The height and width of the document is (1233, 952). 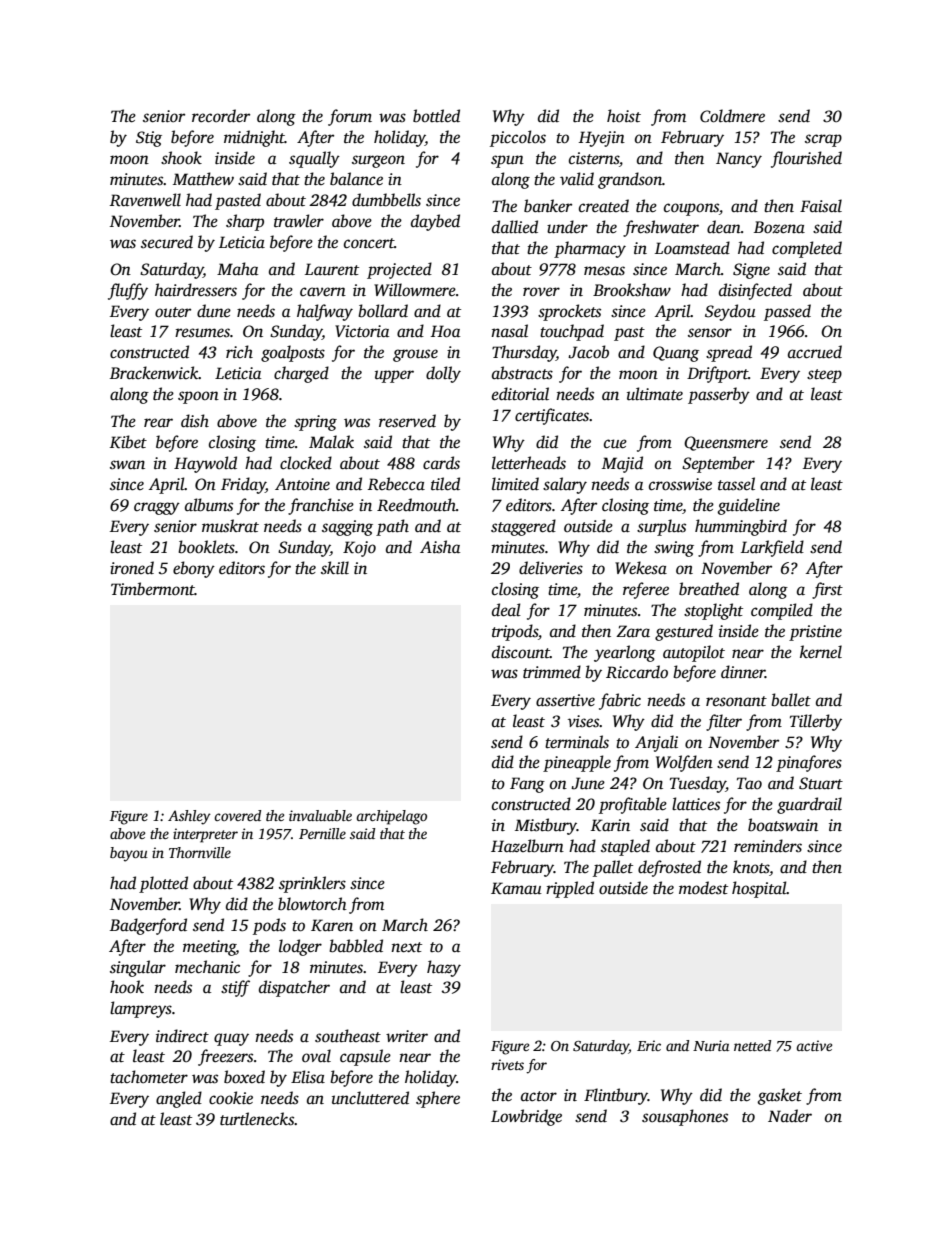 I want to click on Coldmere, so click(x=732, y=116).
